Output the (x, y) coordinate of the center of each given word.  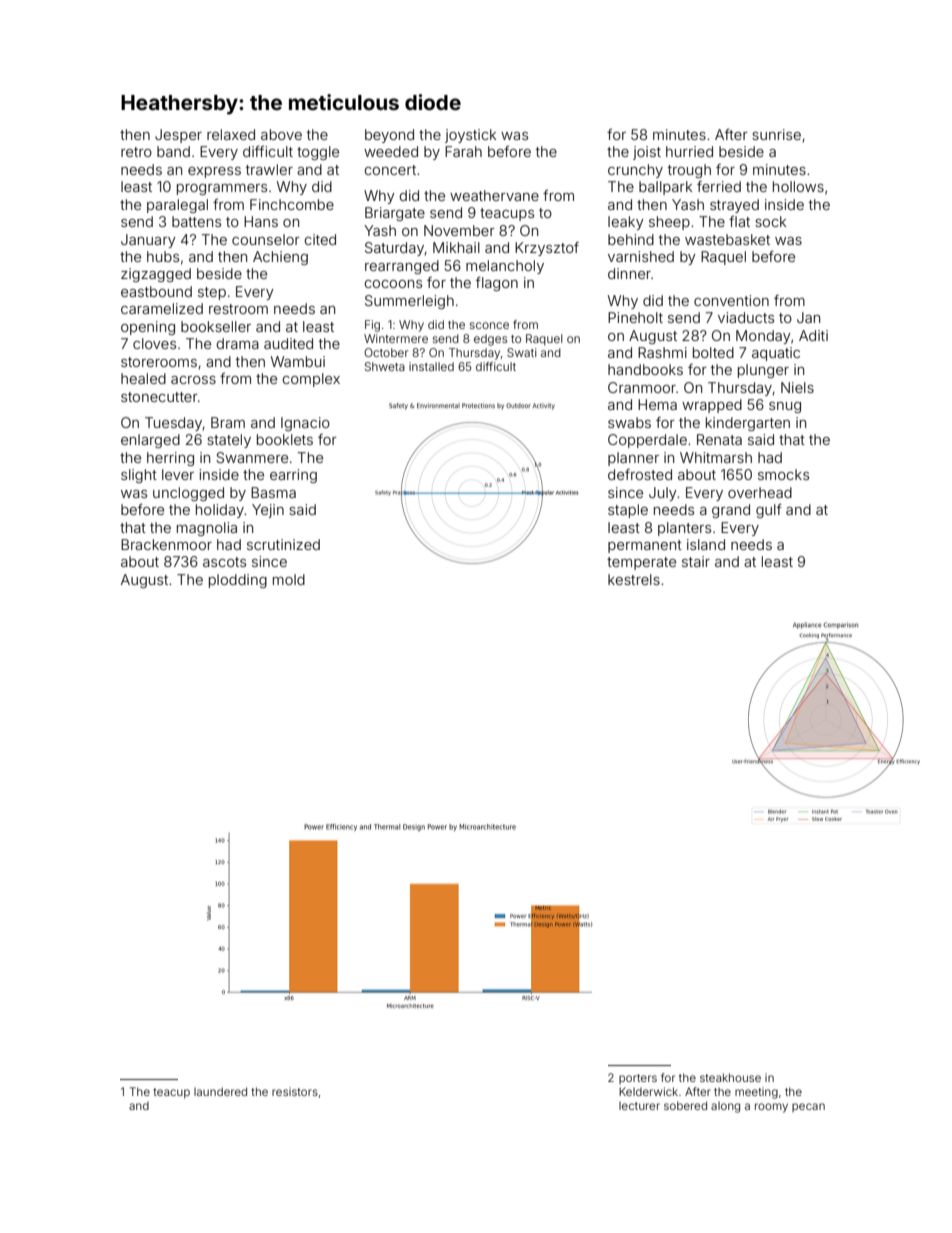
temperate (641, 563)
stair (696, 561)
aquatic (776, 354)
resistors (295, 1091)
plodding (238, 581)
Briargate (395, 214)
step (212, 293)
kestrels (634, 579)
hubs (163, 256)
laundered (220, 1091)
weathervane (494, 195)
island (706, 544)
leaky (626, 223)
